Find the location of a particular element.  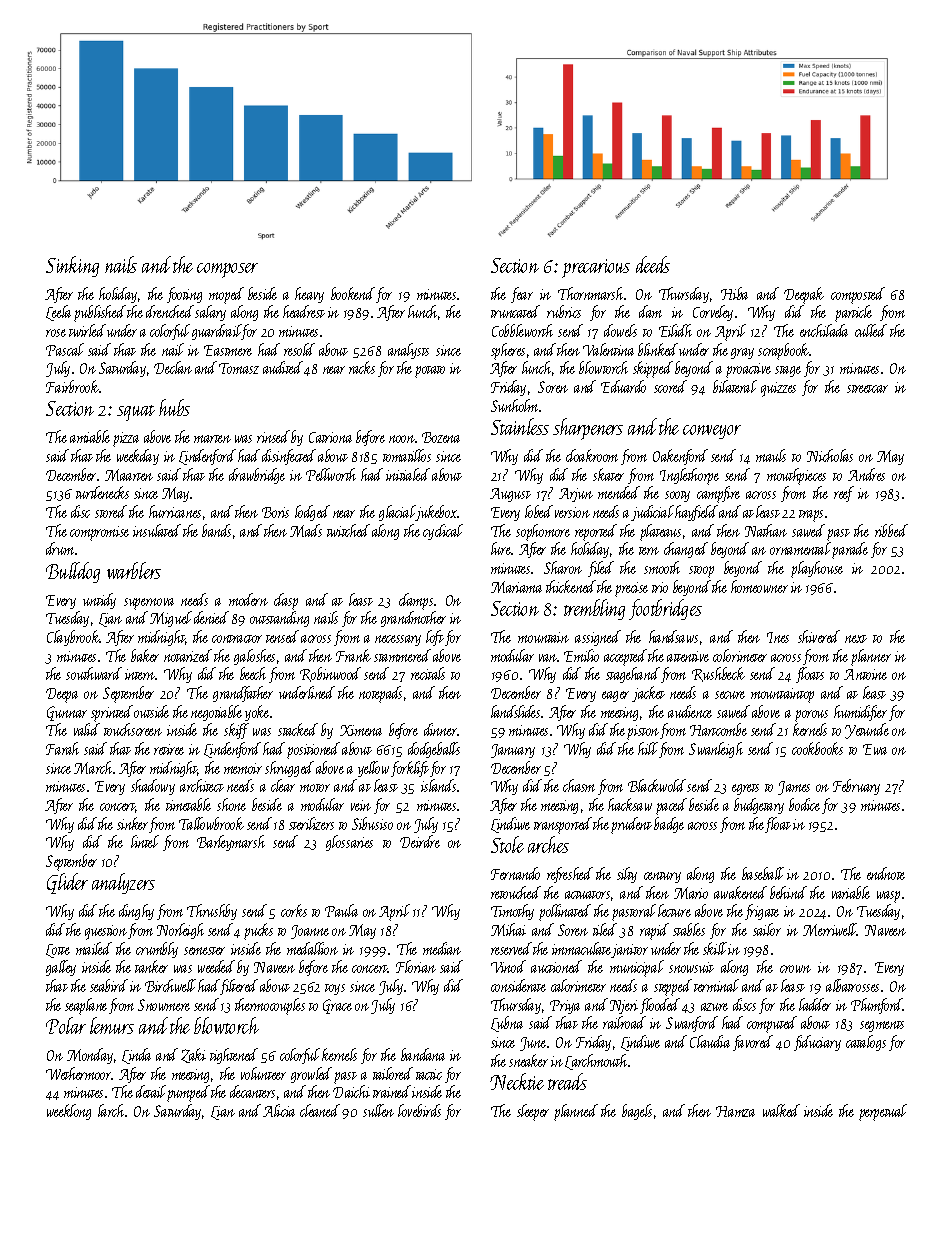

bandana is located at coordinates (423, 1054).
